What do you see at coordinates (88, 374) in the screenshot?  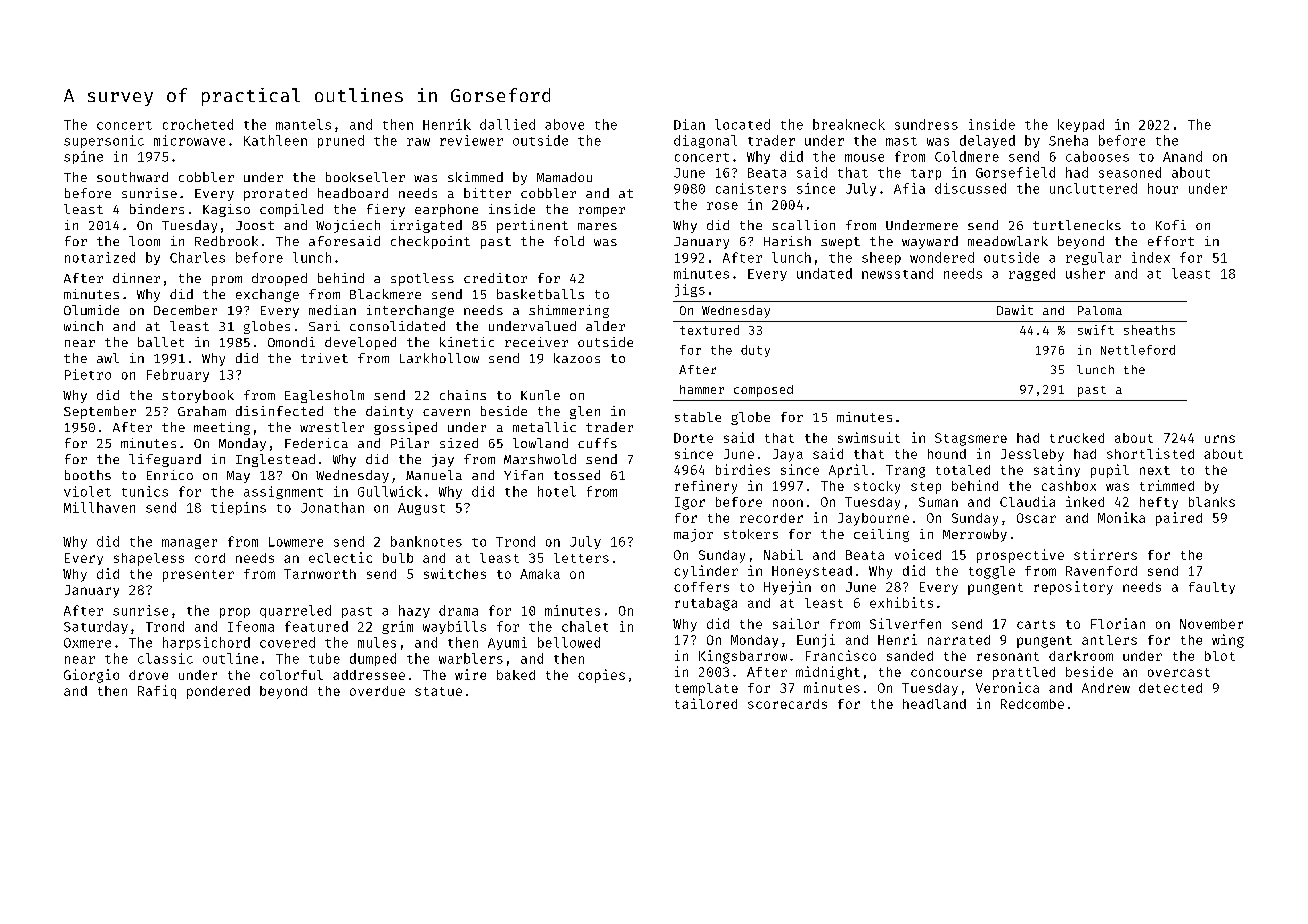 I see `Pietro` at bounding box center [88, 374].
